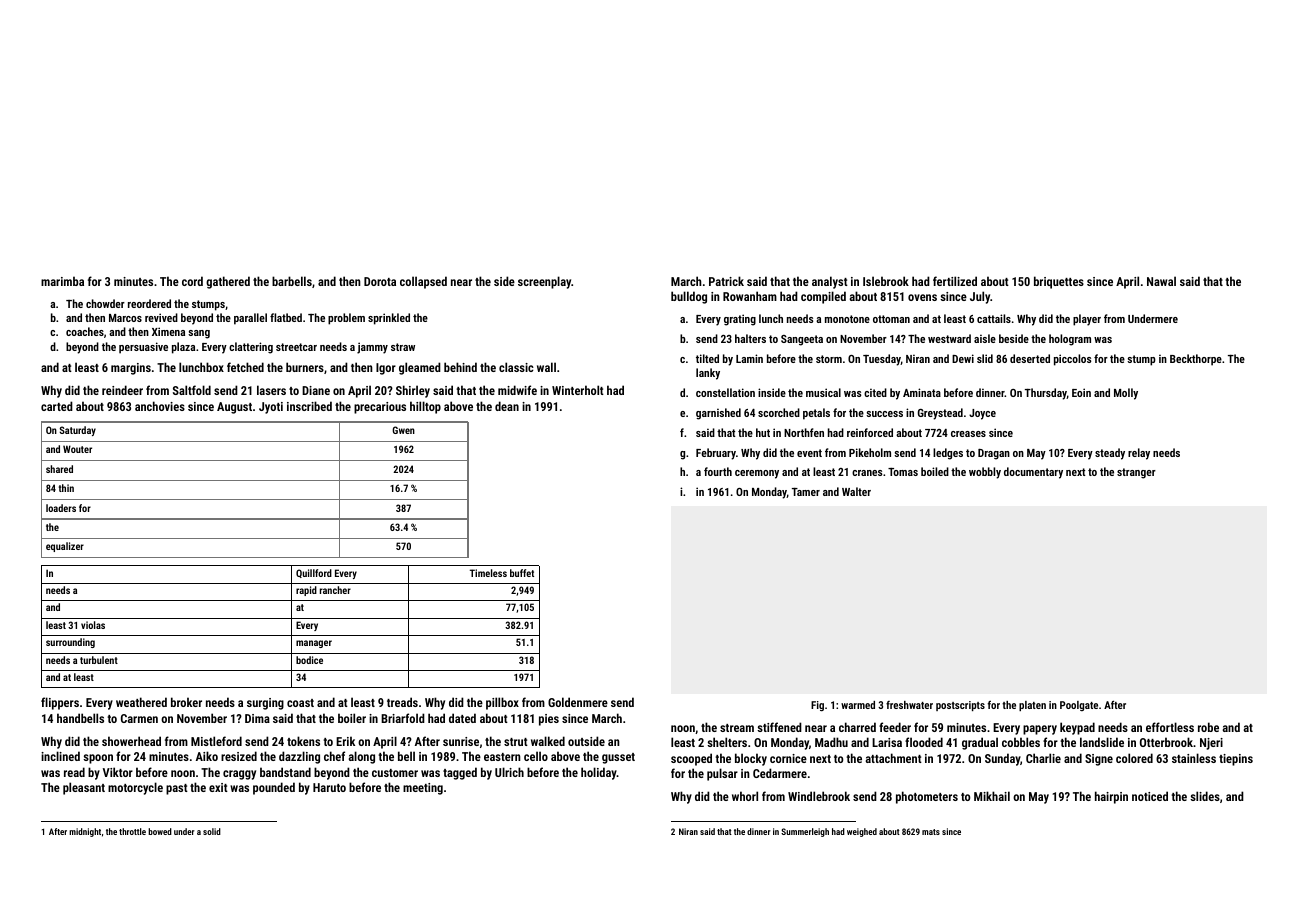 This document has height=924, width=1308. What do you see at coordinates (1059, 282) in the document?
I see `briquettes` at bounding box center [1059, 282].
